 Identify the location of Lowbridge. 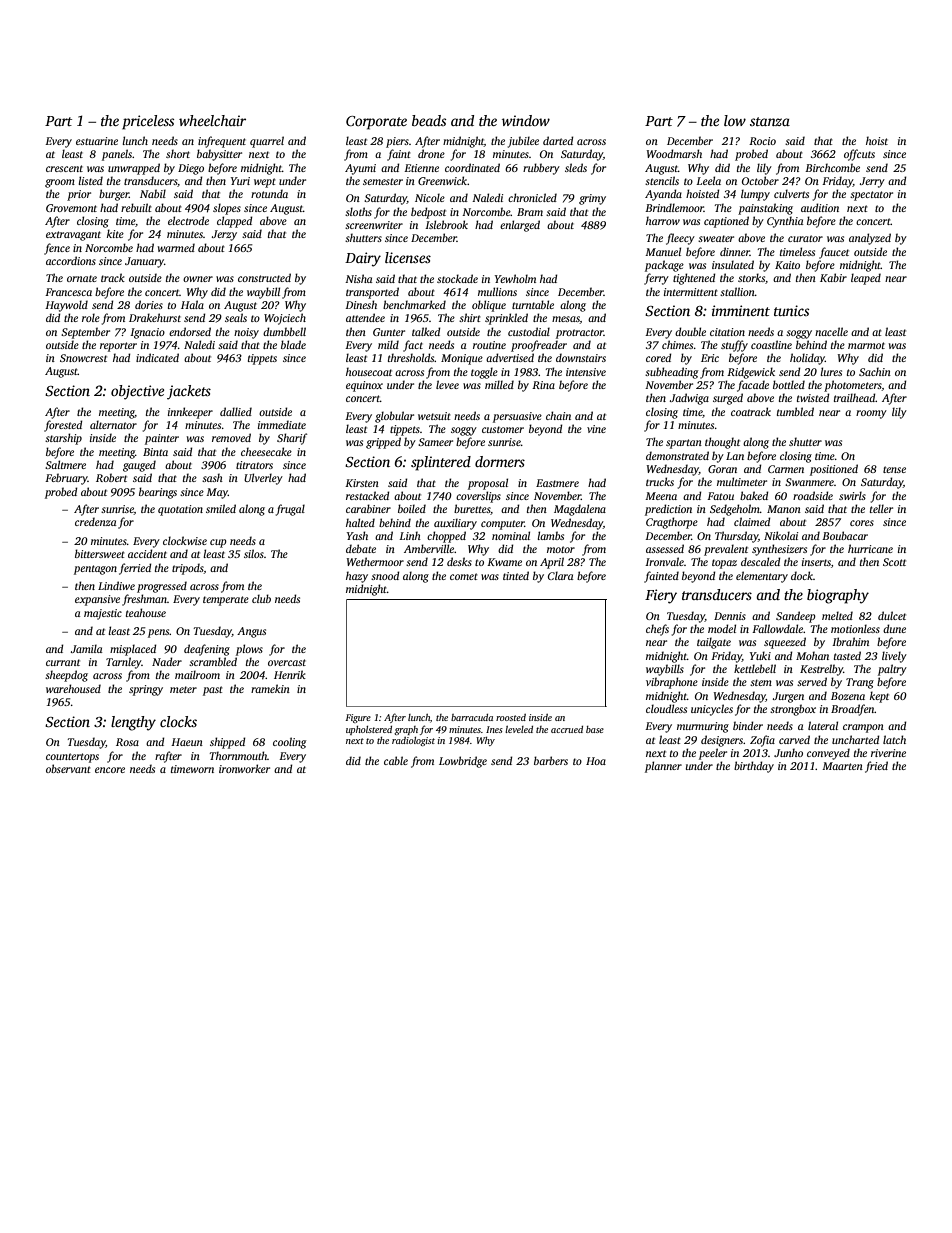
(463, 762).
